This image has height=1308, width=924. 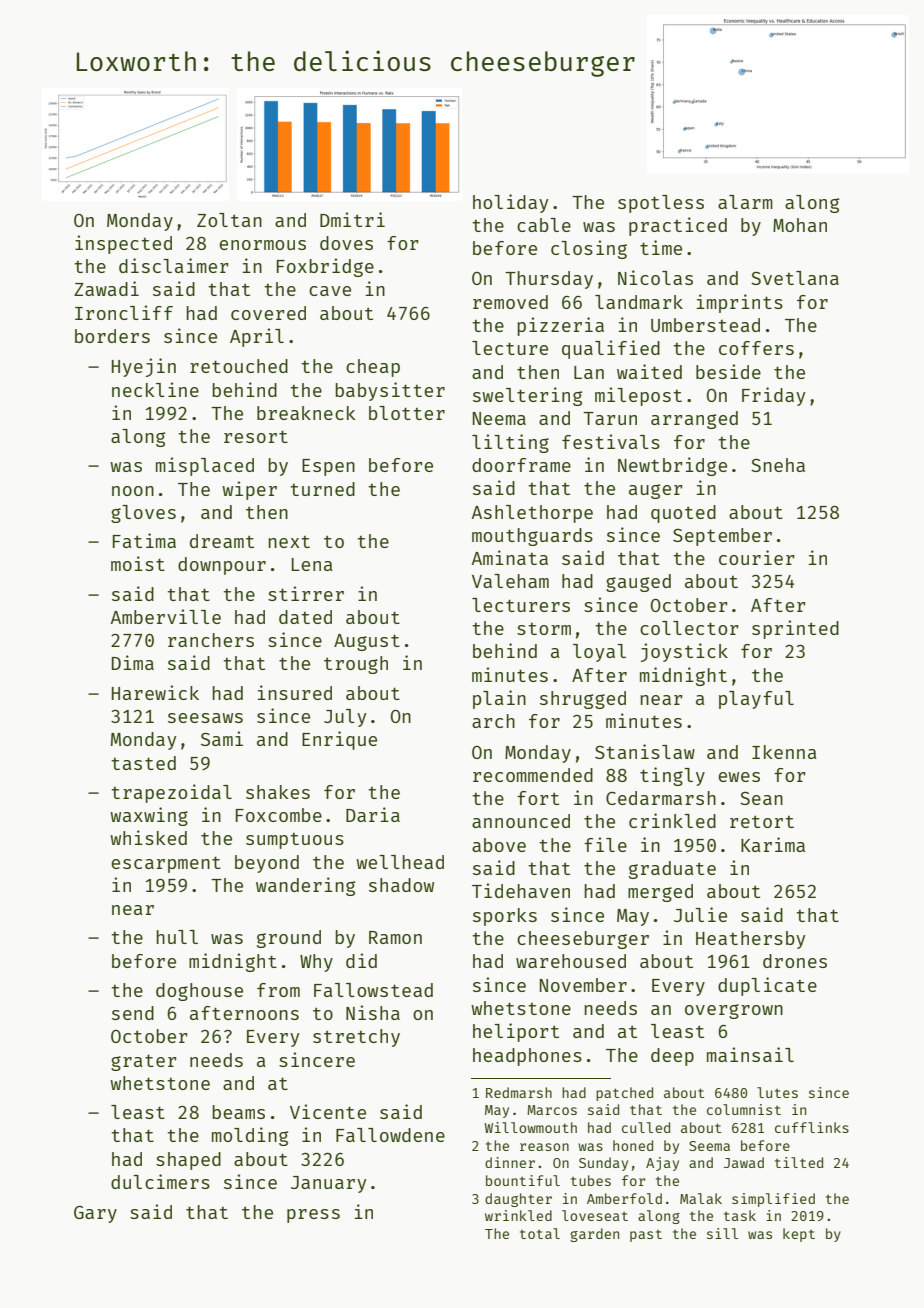 I want to click on alarm, so click(x=745, y=202).
